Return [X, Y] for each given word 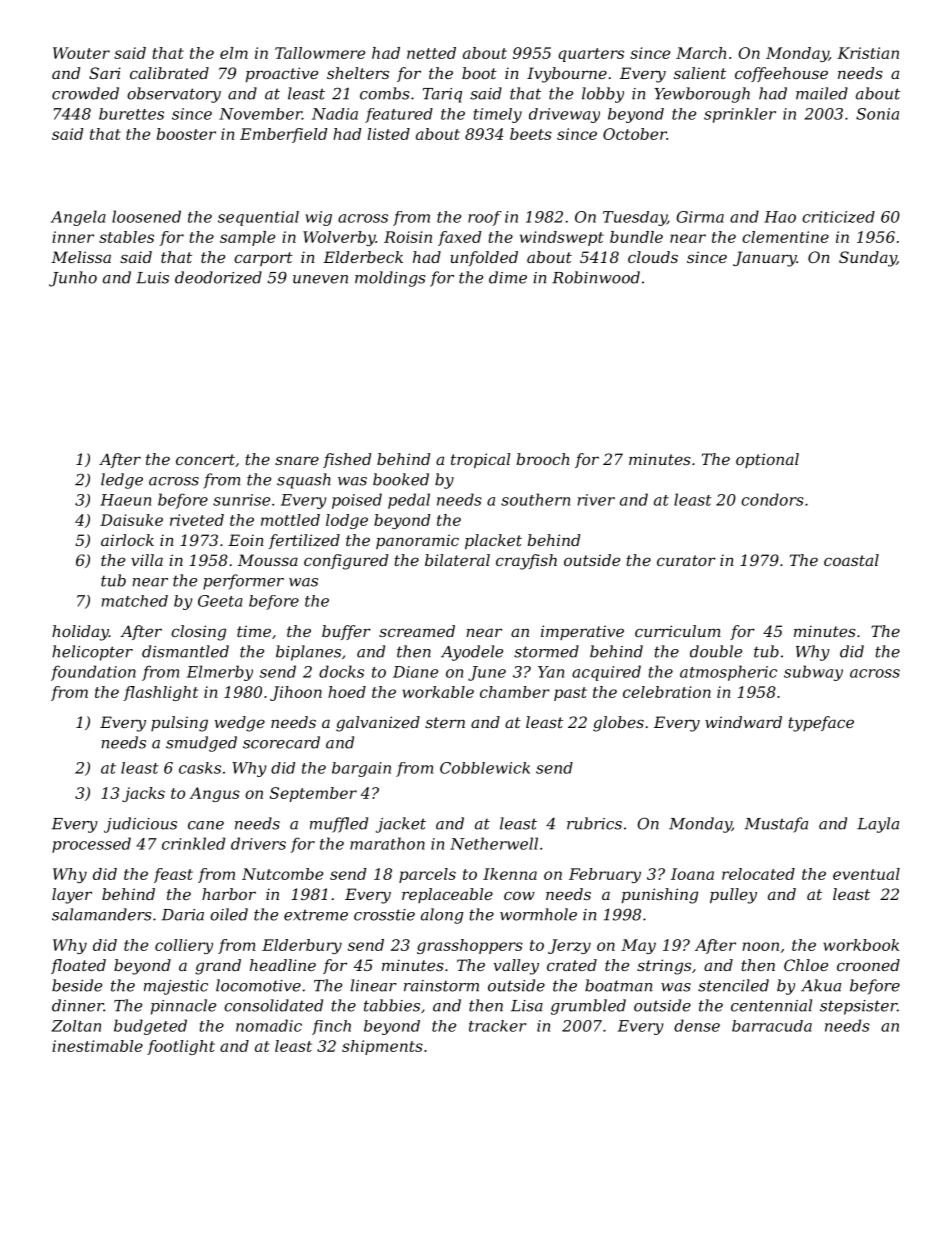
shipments [382, 1047]
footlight [181, 1047]
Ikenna [510, 874]
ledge [122, 481]
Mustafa [776, 825]
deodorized [218, 277]
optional [767, 460]
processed [91, 845]
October [635, 134]
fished [347, 460]
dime [508, 277]
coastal [851, 560]
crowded [85, 93]
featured [399, 115]
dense [697, 1025]
